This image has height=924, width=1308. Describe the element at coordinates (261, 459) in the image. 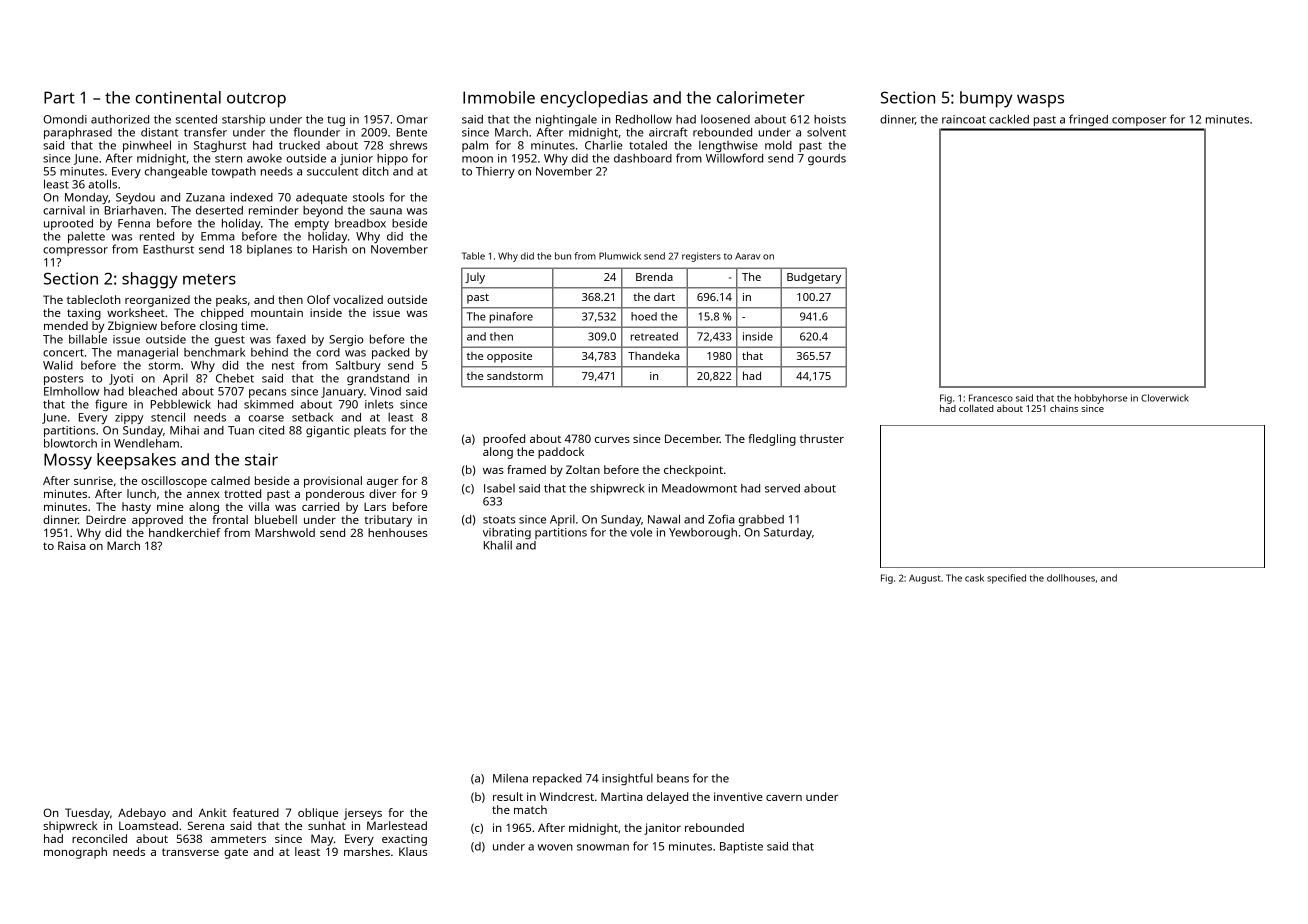

I see `stair` at that location.
